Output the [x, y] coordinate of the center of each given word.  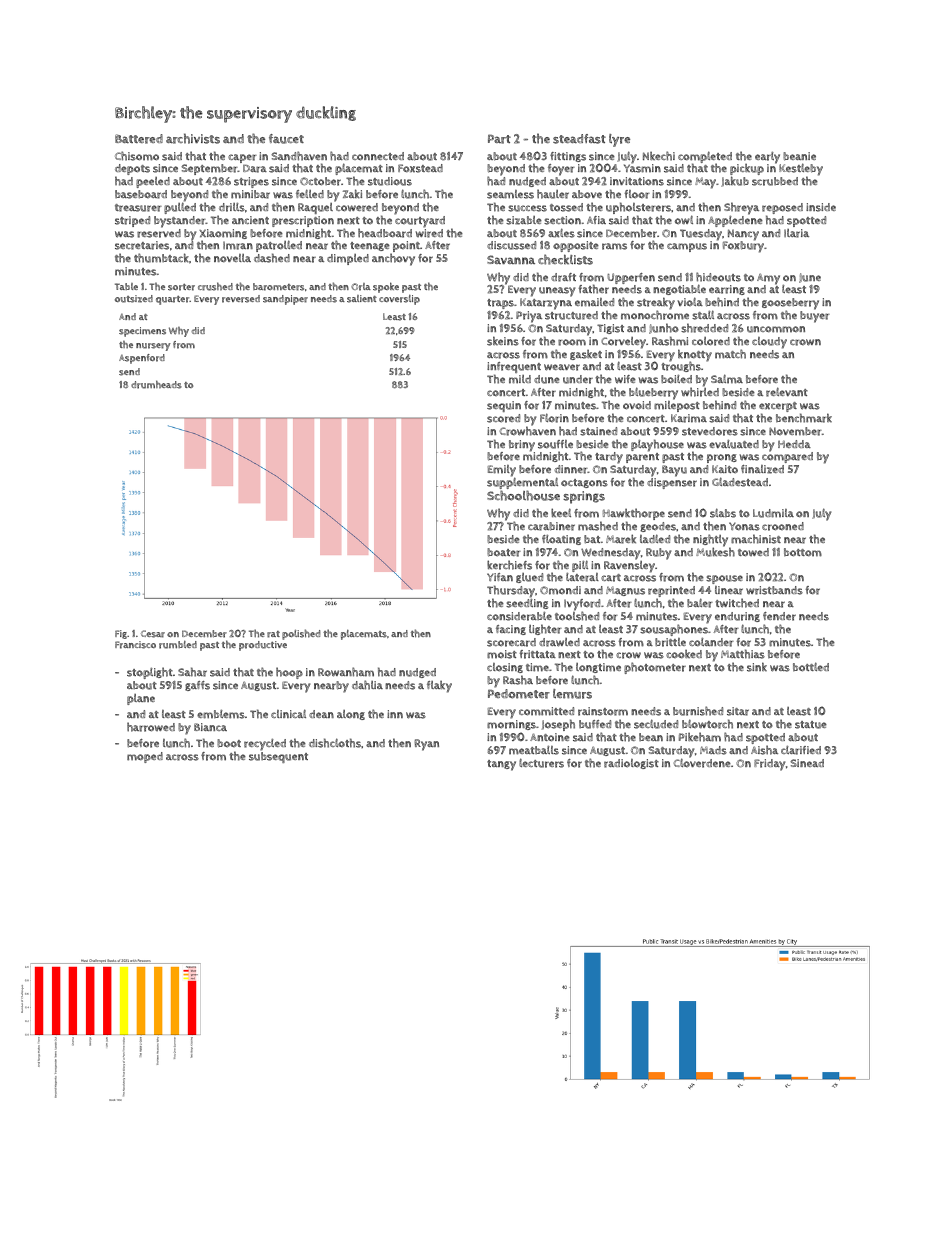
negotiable [679, 289]
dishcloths [335, 743]
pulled [180, 208]
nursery [153, 347]
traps [500, 304]
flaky [439, 687]
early [767, 158]
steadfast [579, 139]
